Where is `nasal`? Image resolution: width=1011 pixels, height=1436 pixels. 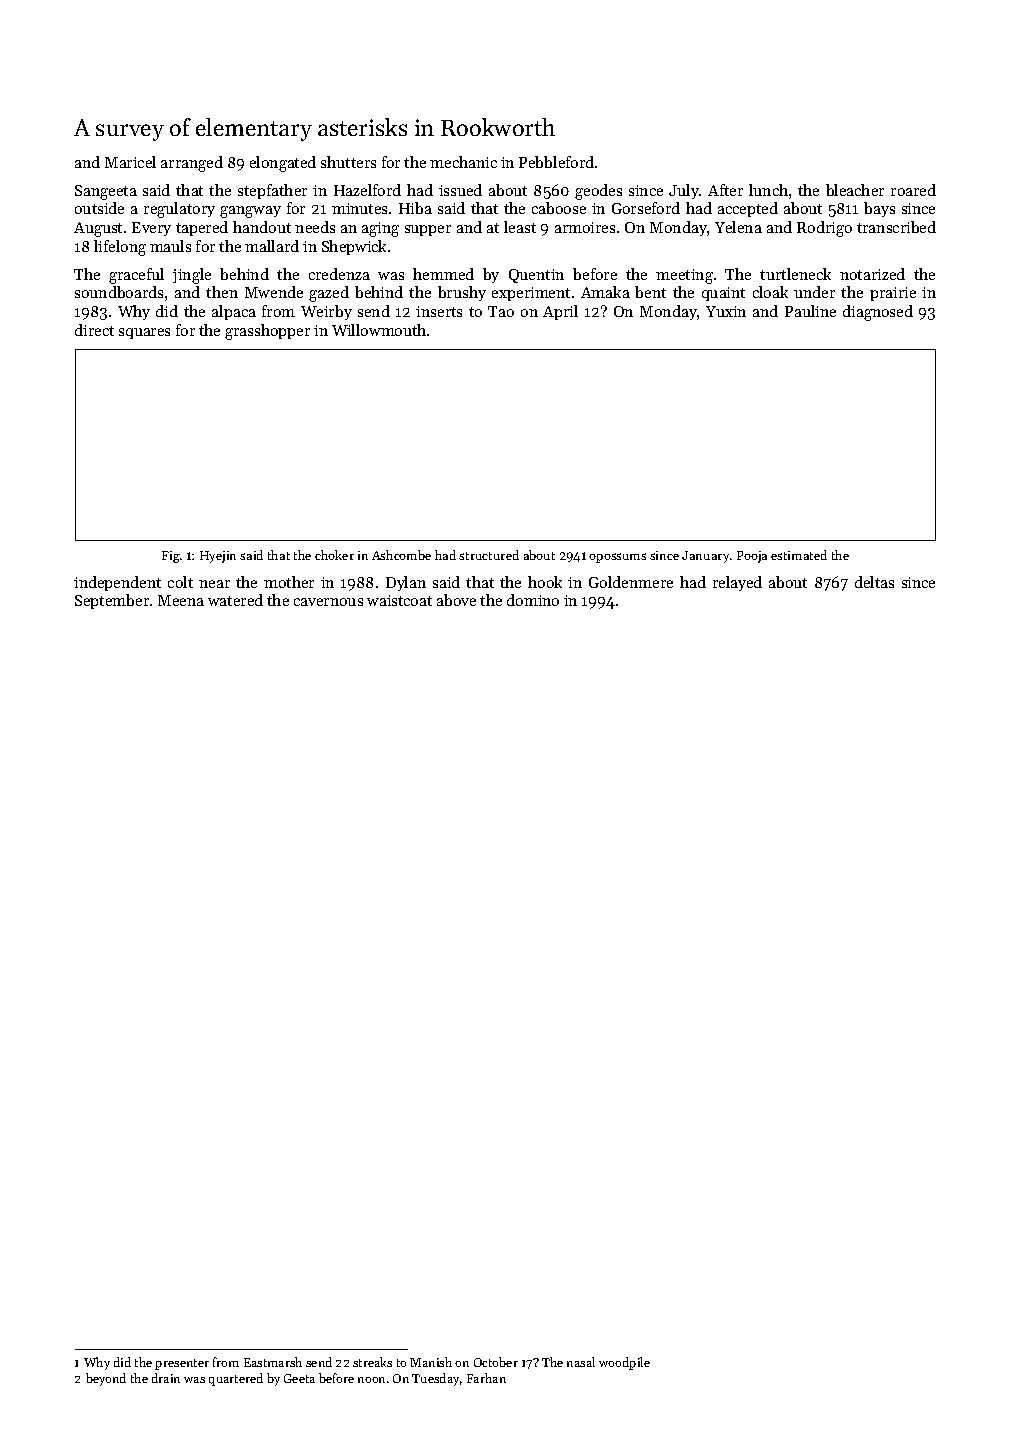 nasal is located at coordinates (581, 1362).
